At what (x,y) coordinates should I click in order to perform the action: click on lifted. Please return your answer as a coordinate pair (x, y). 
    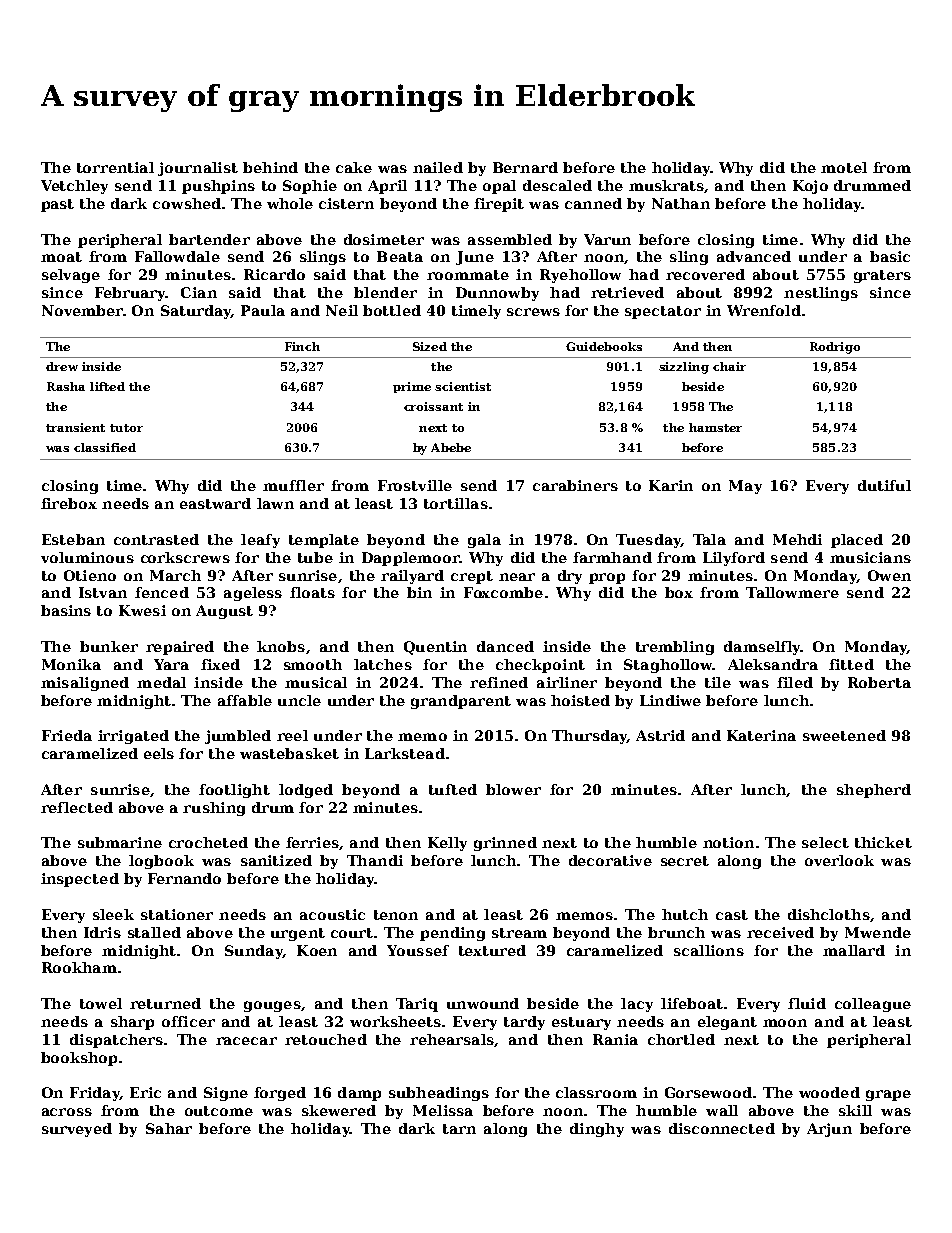
    Looking at the image, I should click on (107, 386).
